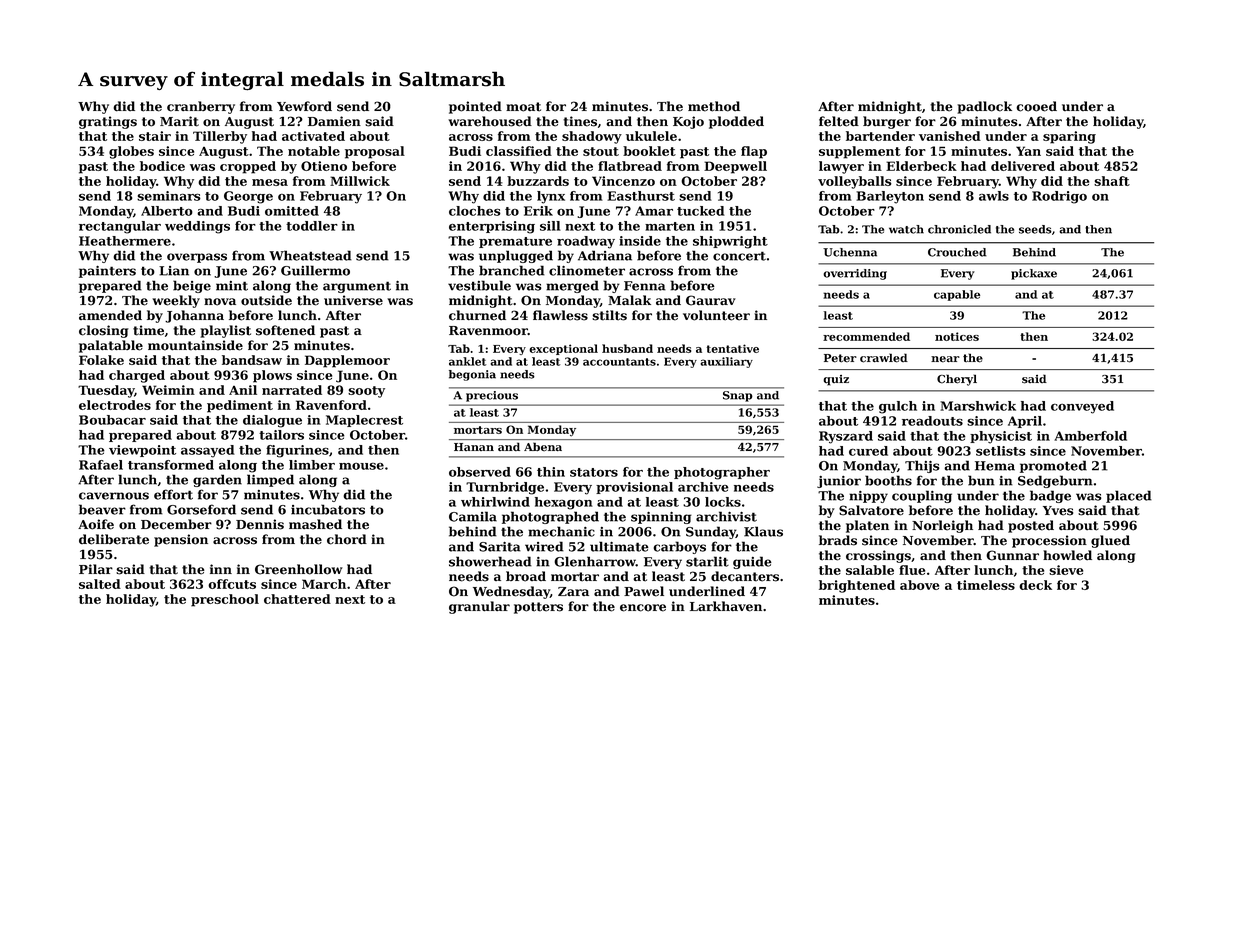 Image resolution: width=1233 pixels, height=952 pixels. Describe the element at coordinates (538, 211) in the screenshot. I see `Erik` at that location.
